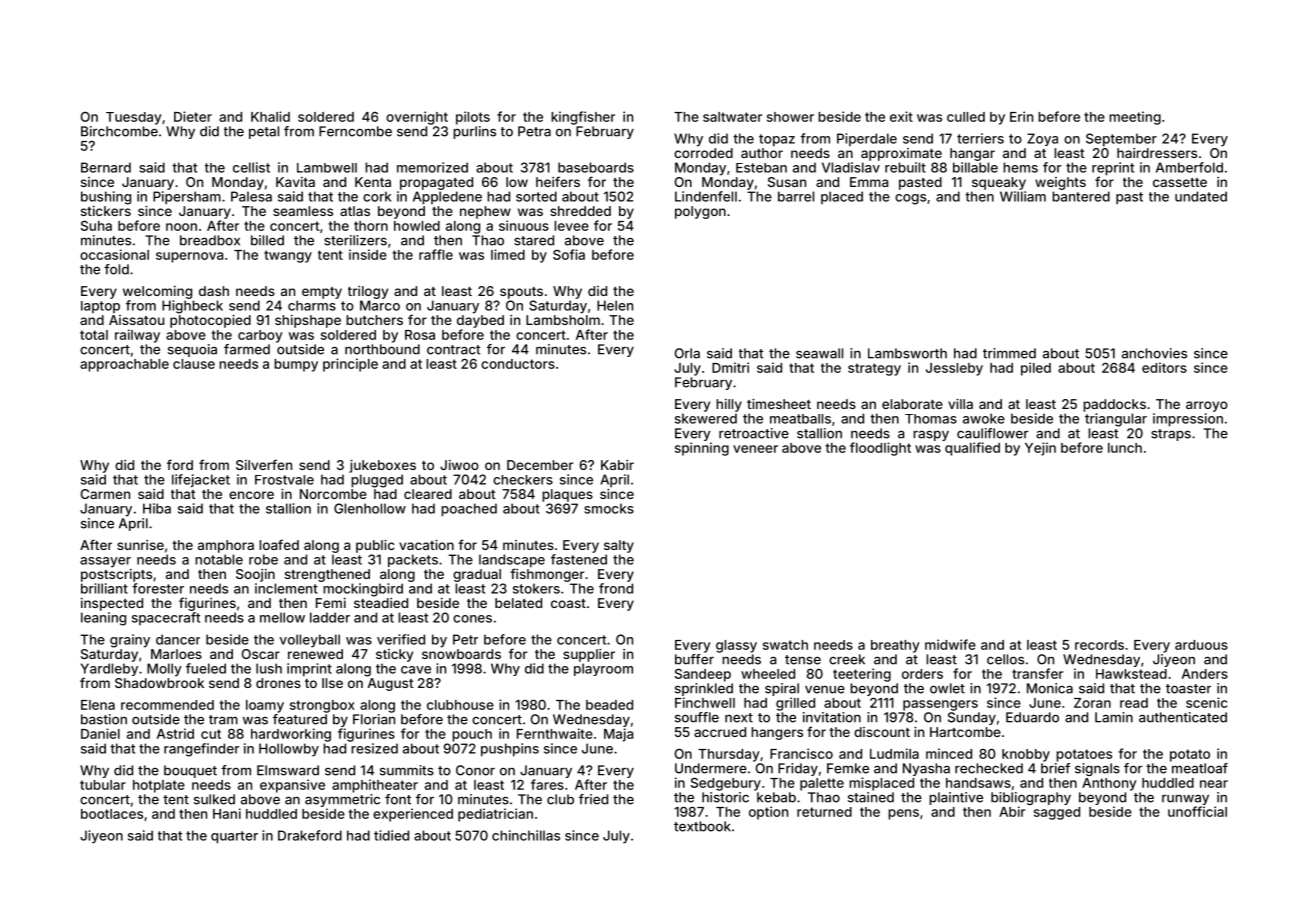 The width and height of the screenshot is (1308, 924). I want to click on shower, so click(790, 117).
